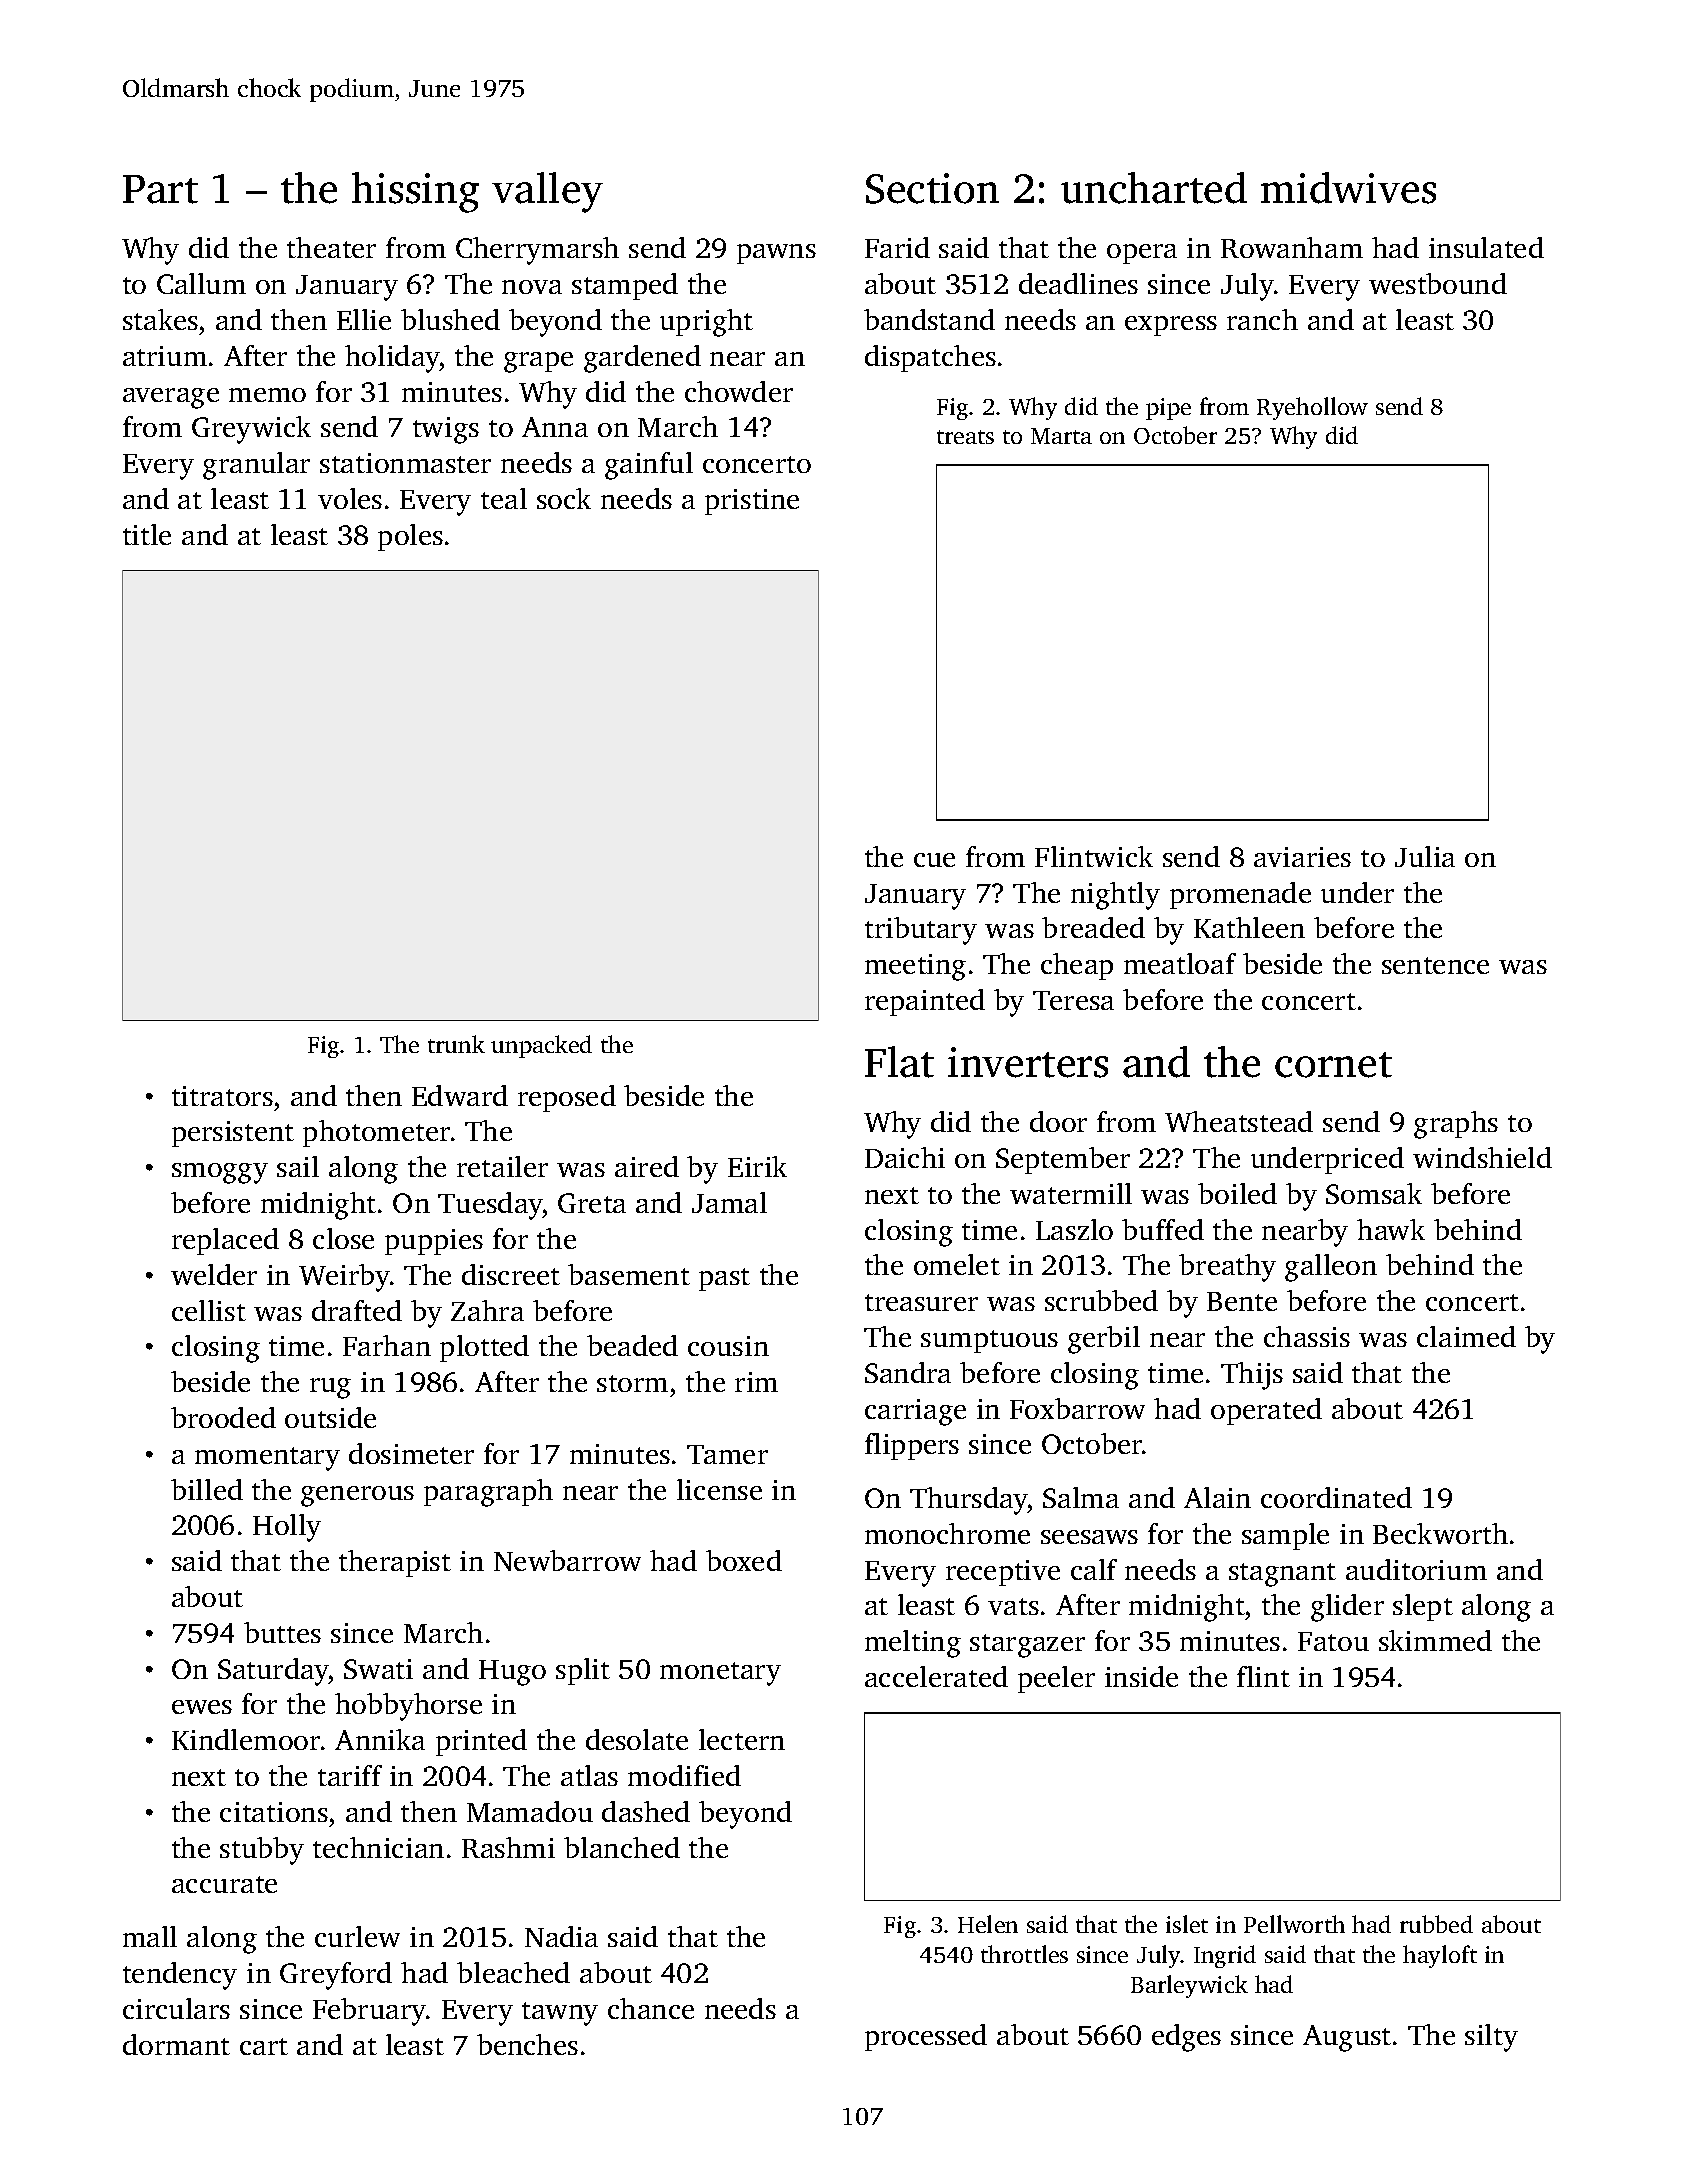 Image resolution: width=1683 pixels, height=2178 pixels. I want to click on monochrome, so click(947, 1533).
